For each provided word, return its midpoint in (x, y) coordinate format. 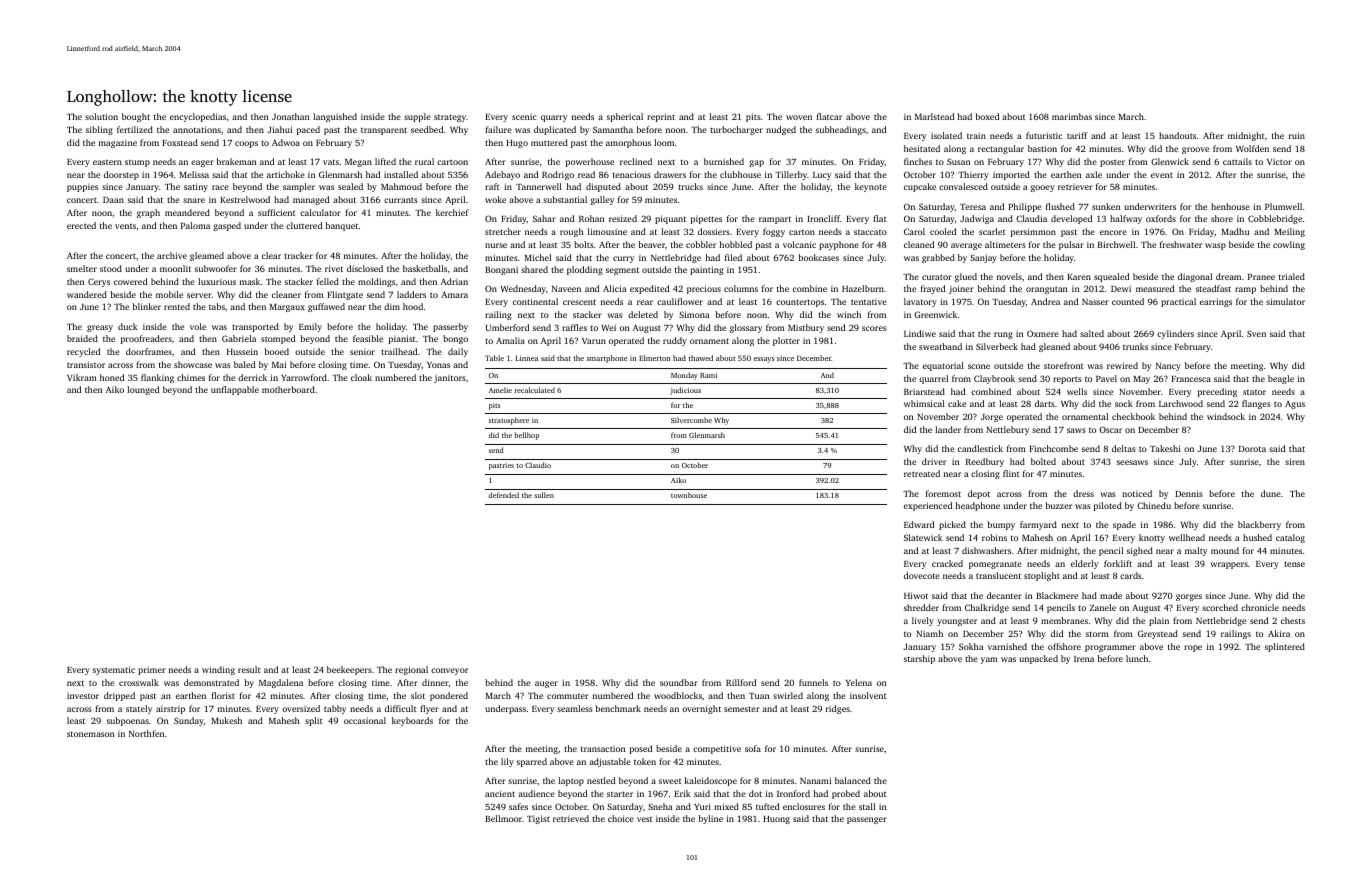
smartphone (607, 359)
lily (507, 762)
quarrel (933, 379)
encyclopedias (198, 117)
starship (919, 659)
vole (198, 326)
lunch (1137, 658)
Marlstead (934, 116)
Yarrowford (304, 377)
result (249, 669)
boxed (987, 116)
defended (504, 495)
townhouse (689, 495)
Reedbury (985, 462)
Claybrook (994, 379)
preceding (1217, 392)
